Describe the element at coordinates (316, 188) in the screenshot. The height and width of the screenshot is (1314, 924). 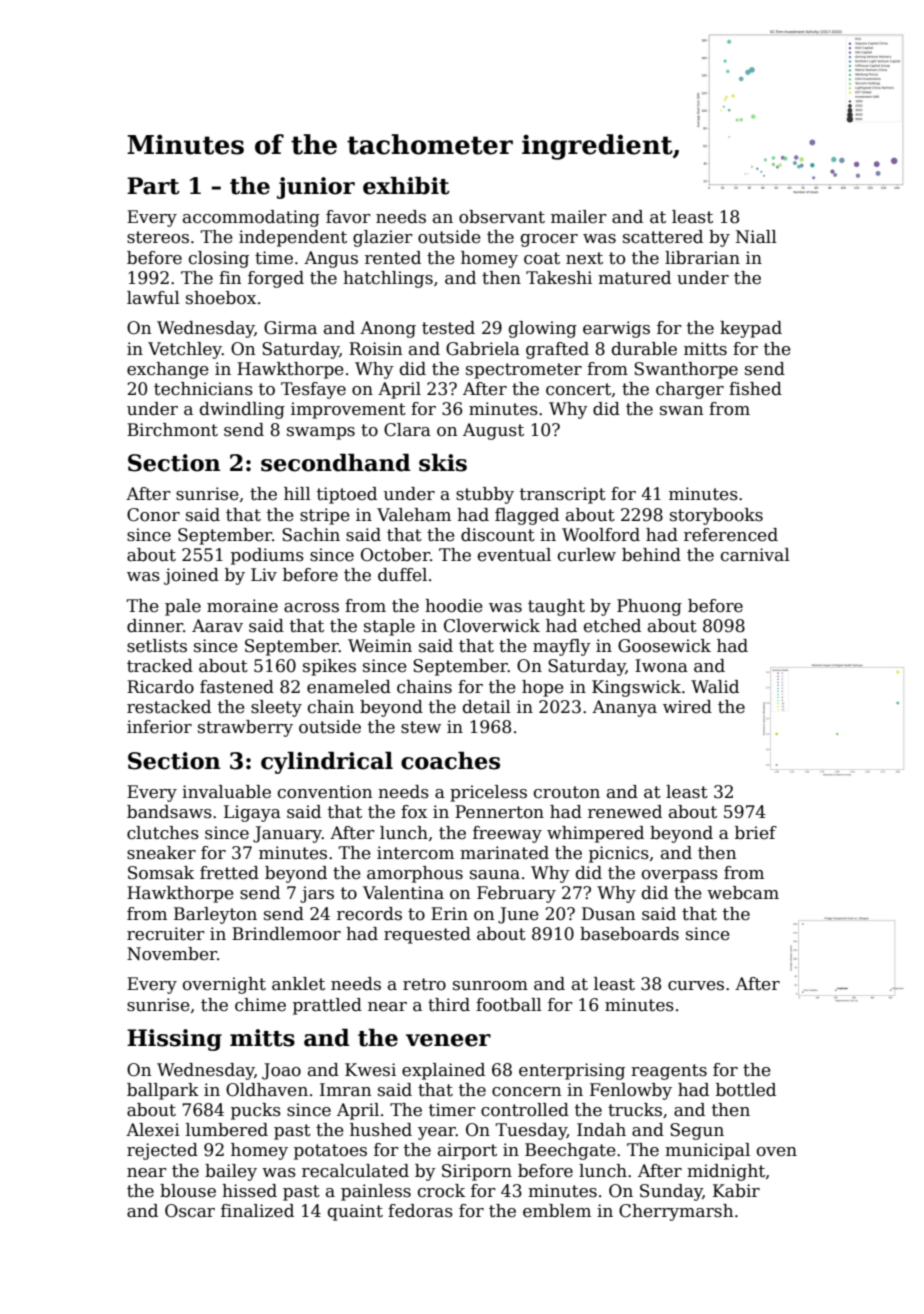
I see `junior` at that location.
